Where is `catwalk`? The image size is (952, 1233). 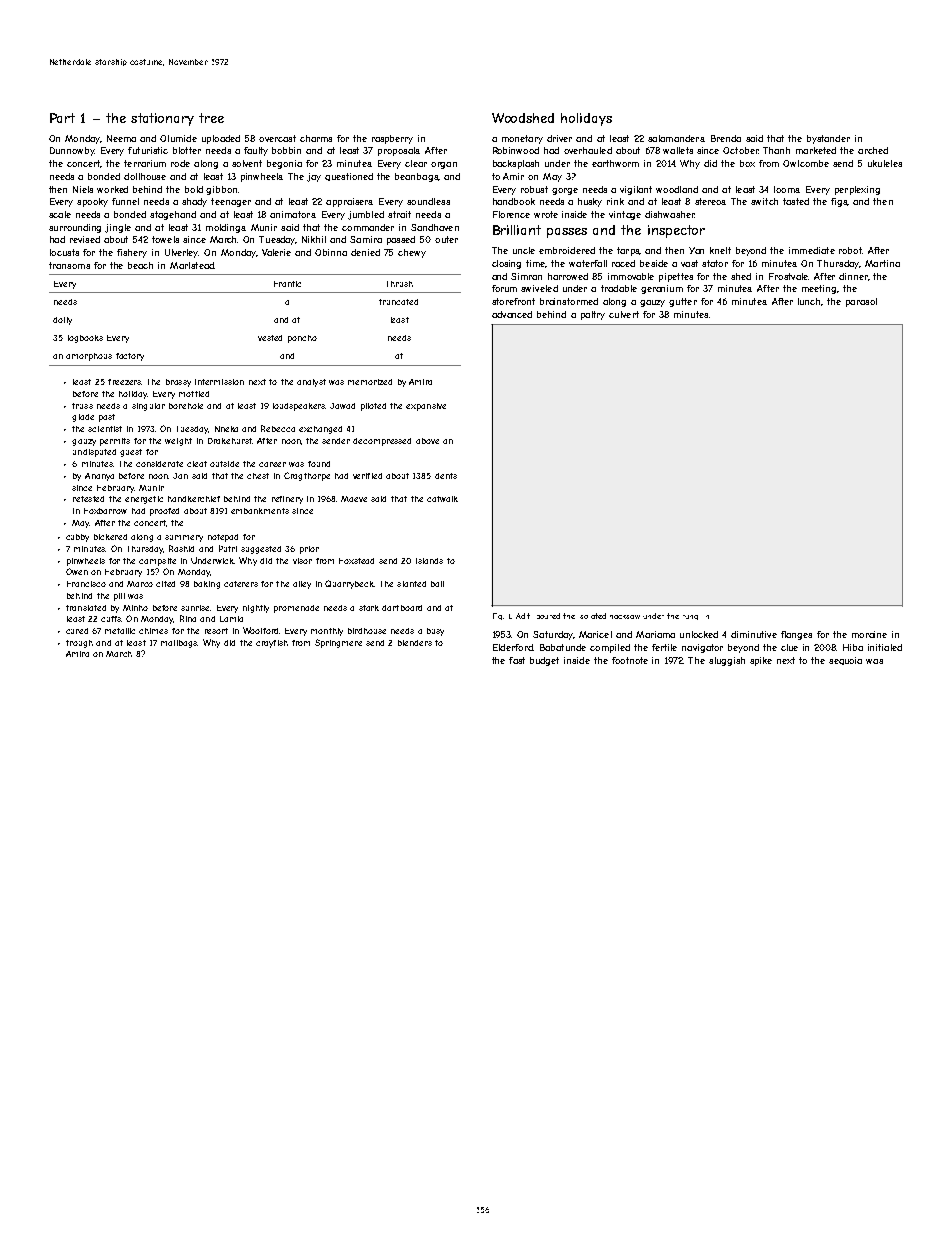
catwalk is located at coordinates (442, 499).
